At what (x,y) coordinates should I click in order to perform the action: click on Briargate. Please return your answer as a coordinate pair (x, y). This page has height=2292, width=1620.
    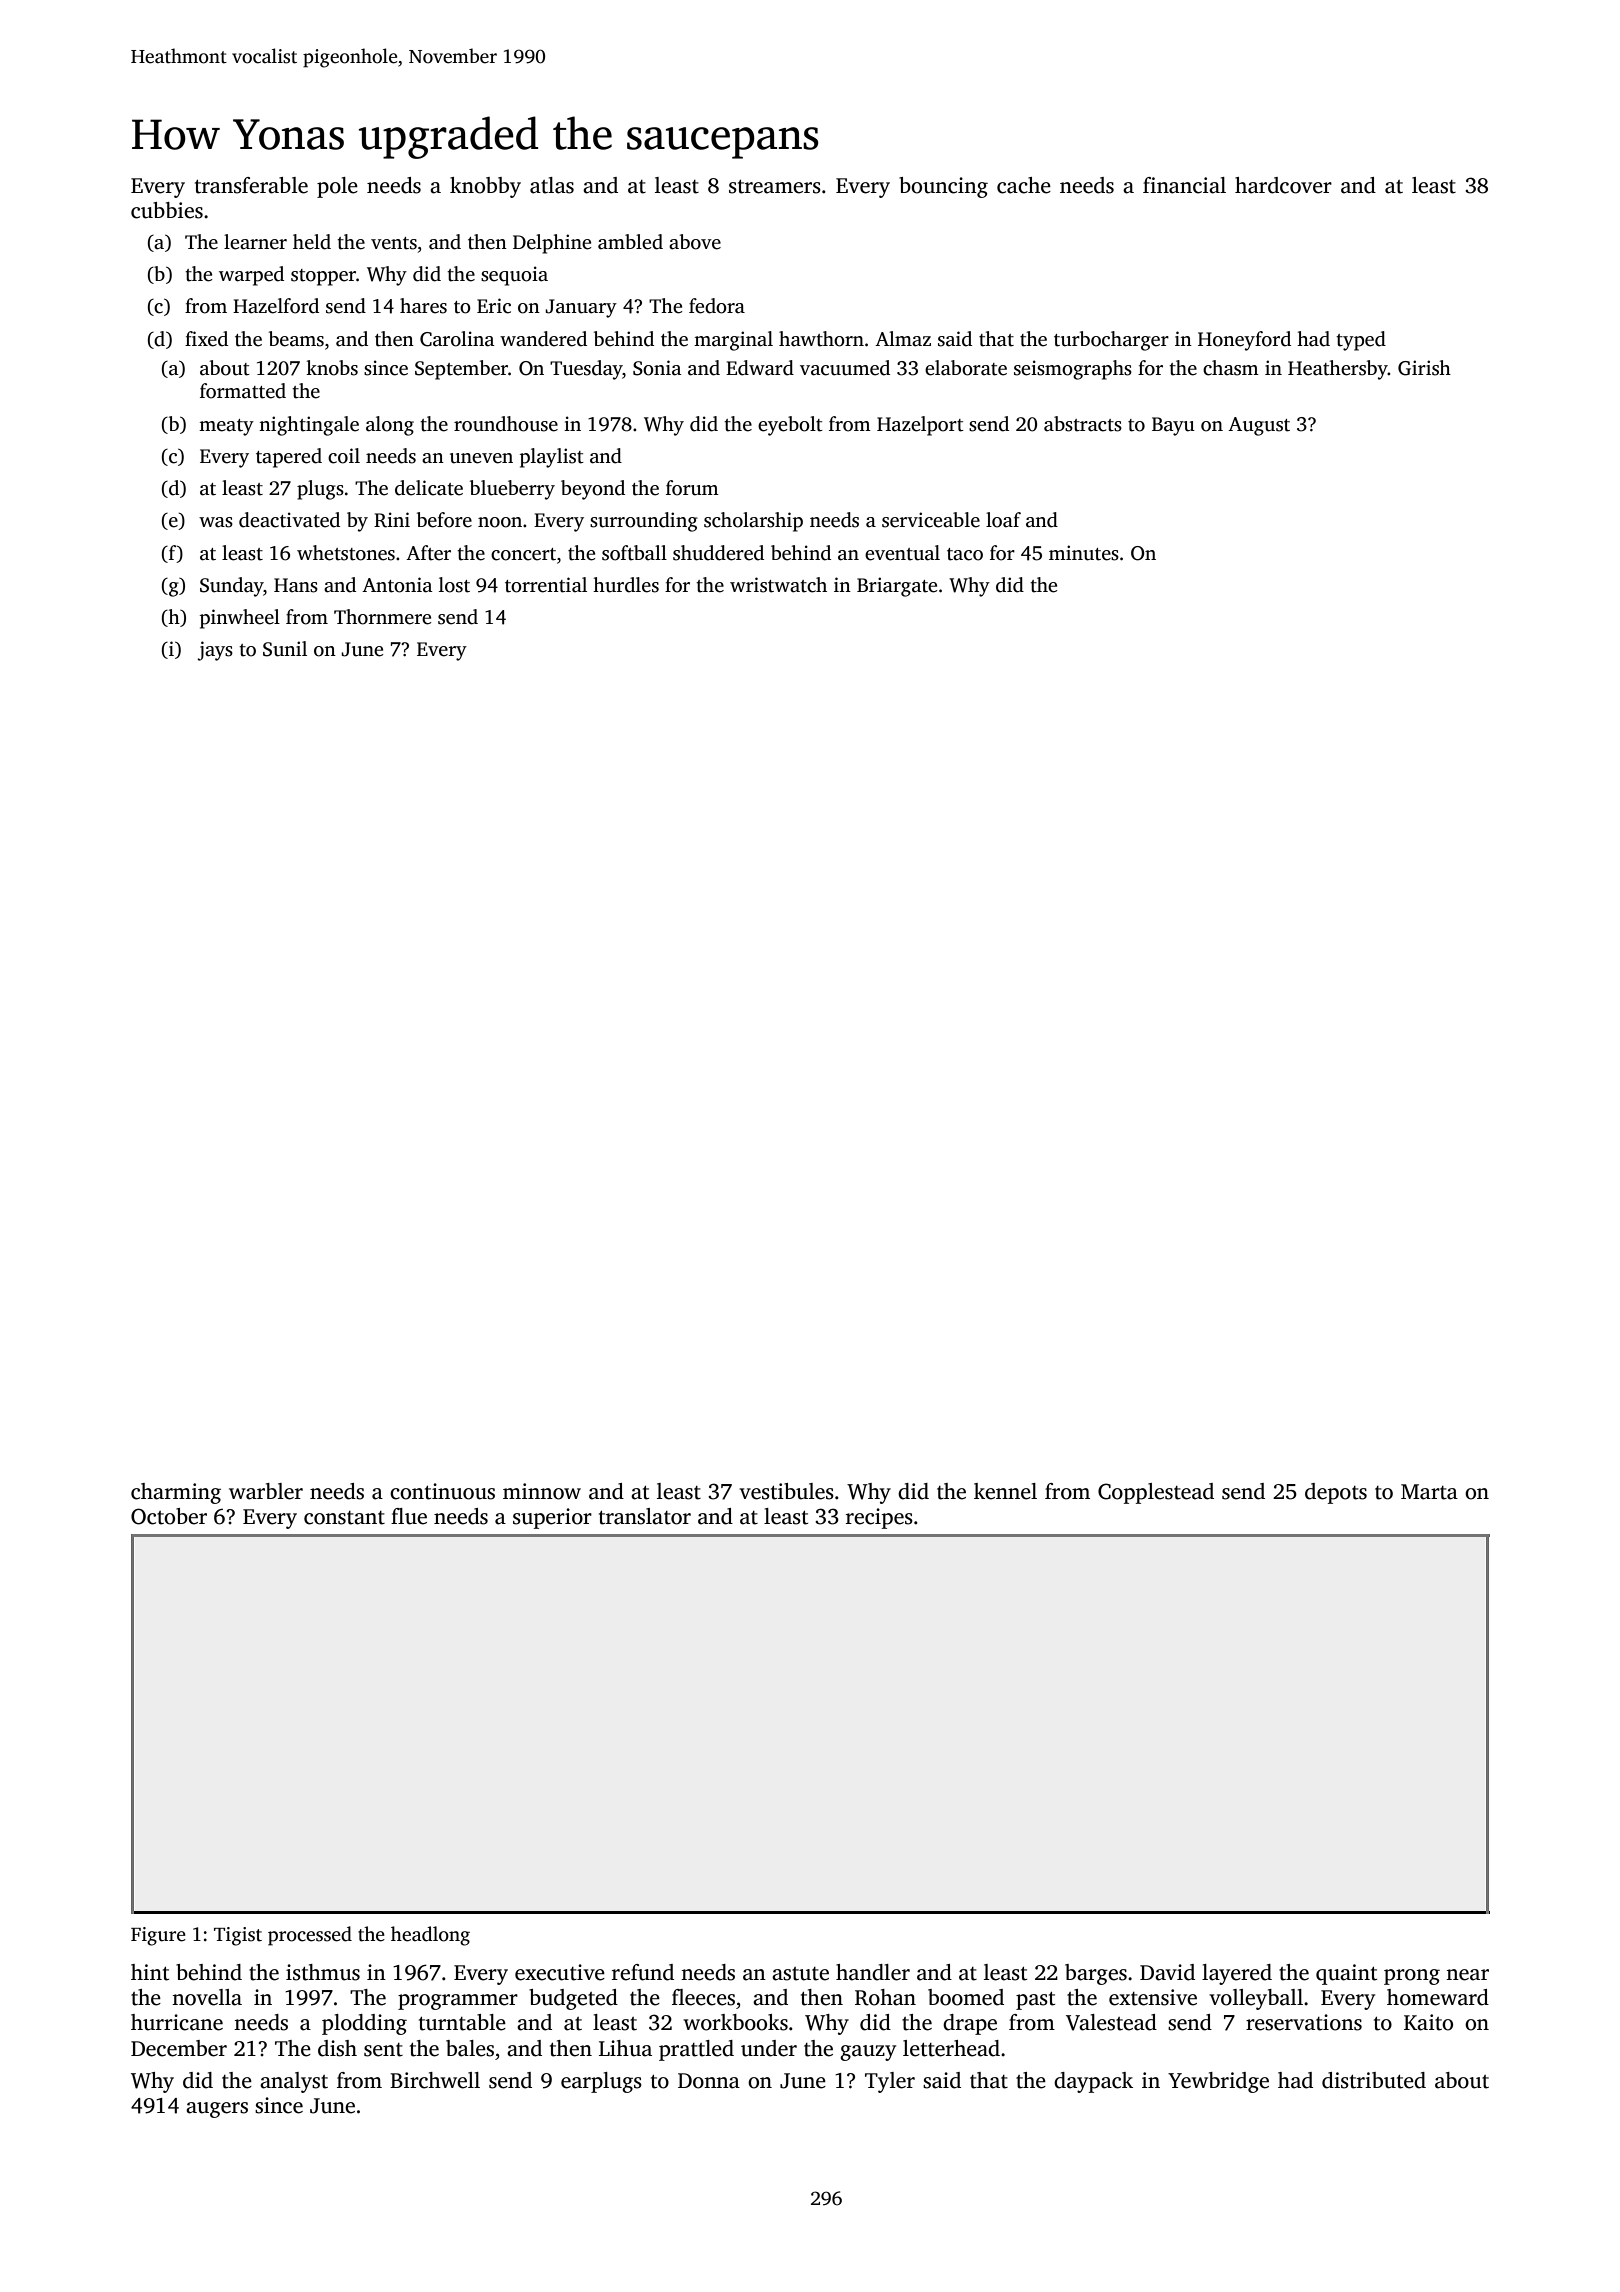
    Looking at the image, I should click on (897, 587).
